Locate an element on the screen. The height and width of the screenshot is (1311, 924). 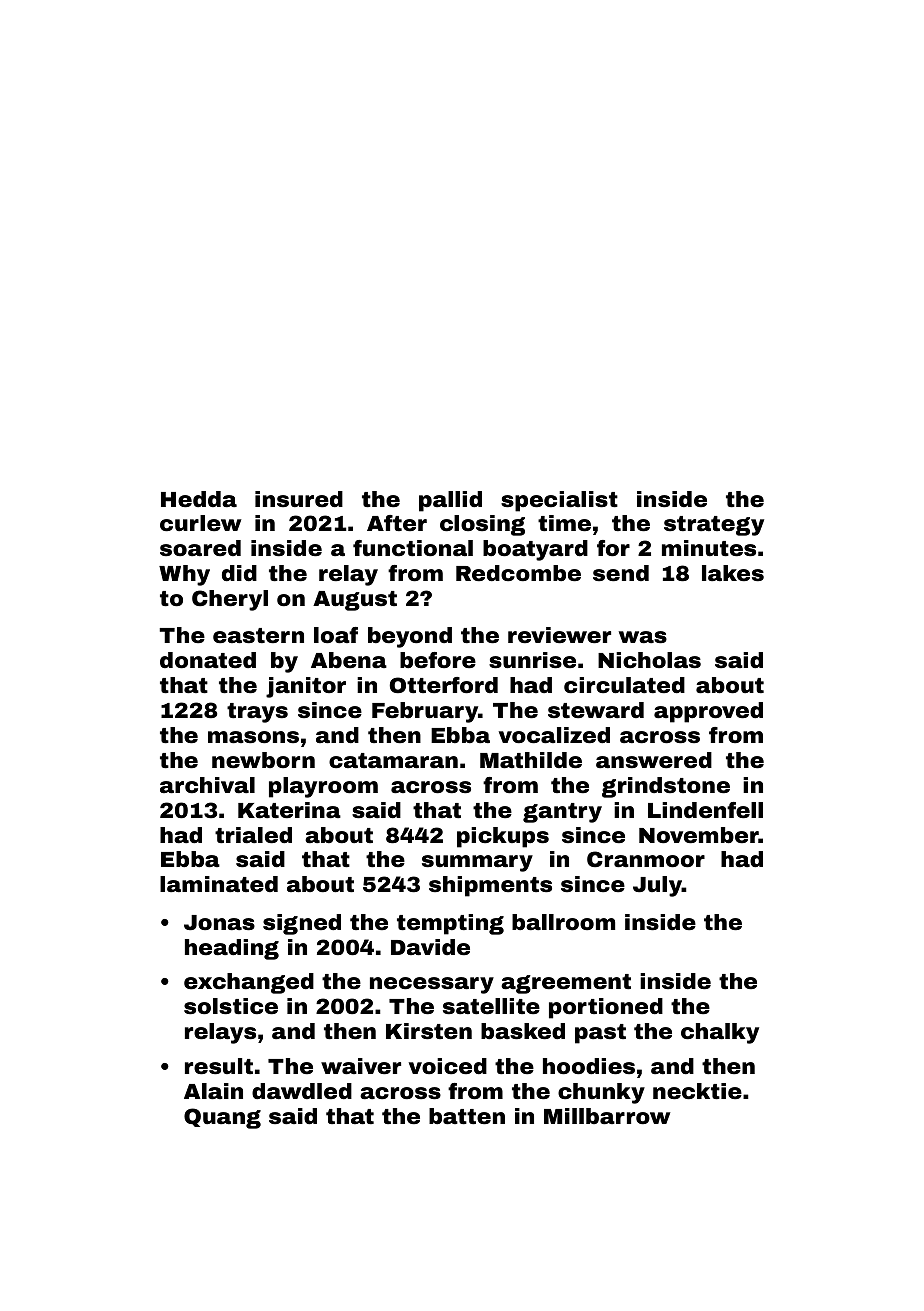
Quang is located at coordinates (222, 1118).
